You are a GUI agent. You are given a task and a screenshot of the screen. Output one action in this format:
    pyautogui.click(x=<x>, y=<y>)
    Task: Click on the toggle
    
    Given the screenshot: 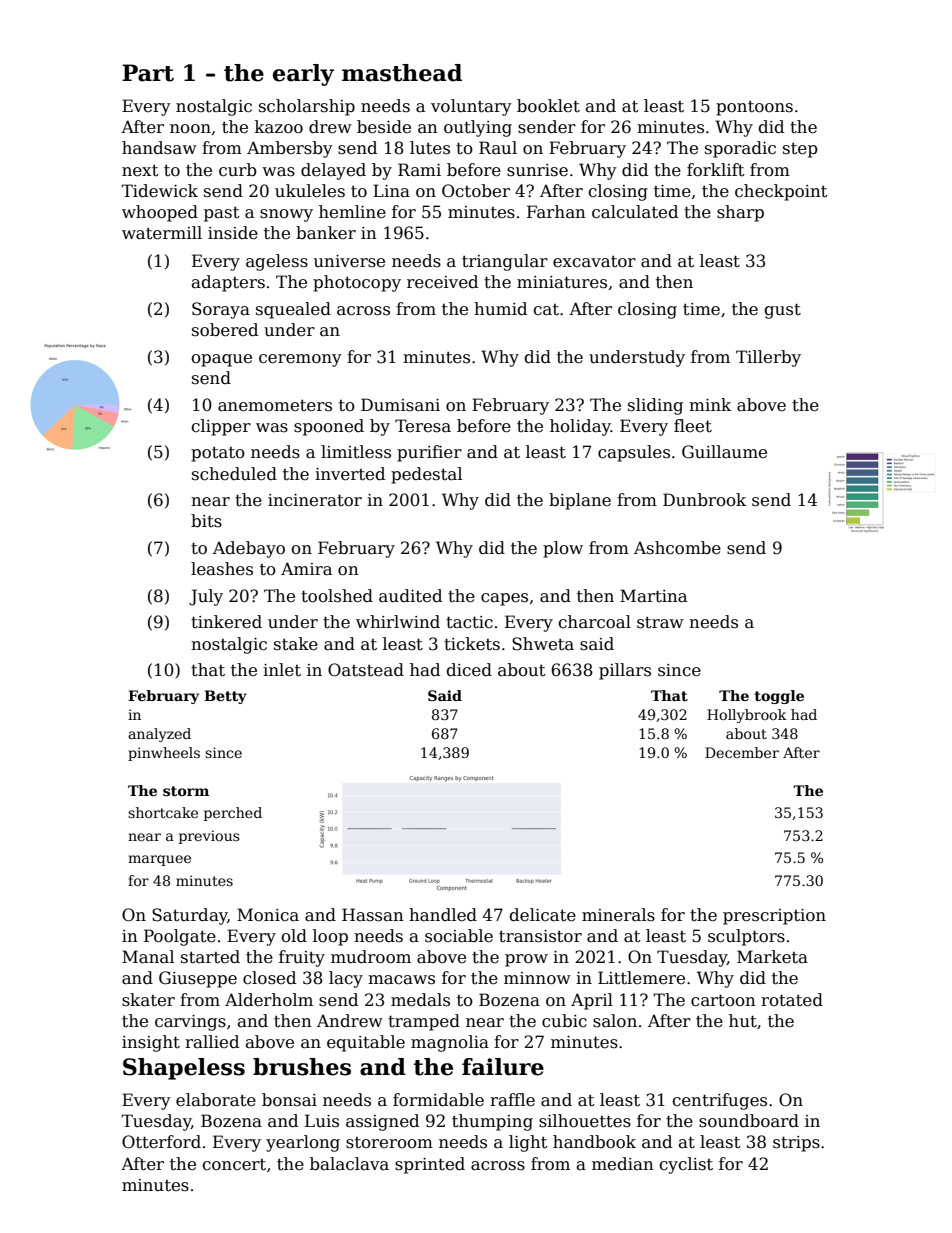 What is the action you would take?
    pyautogui.click(x=779, y=697)
